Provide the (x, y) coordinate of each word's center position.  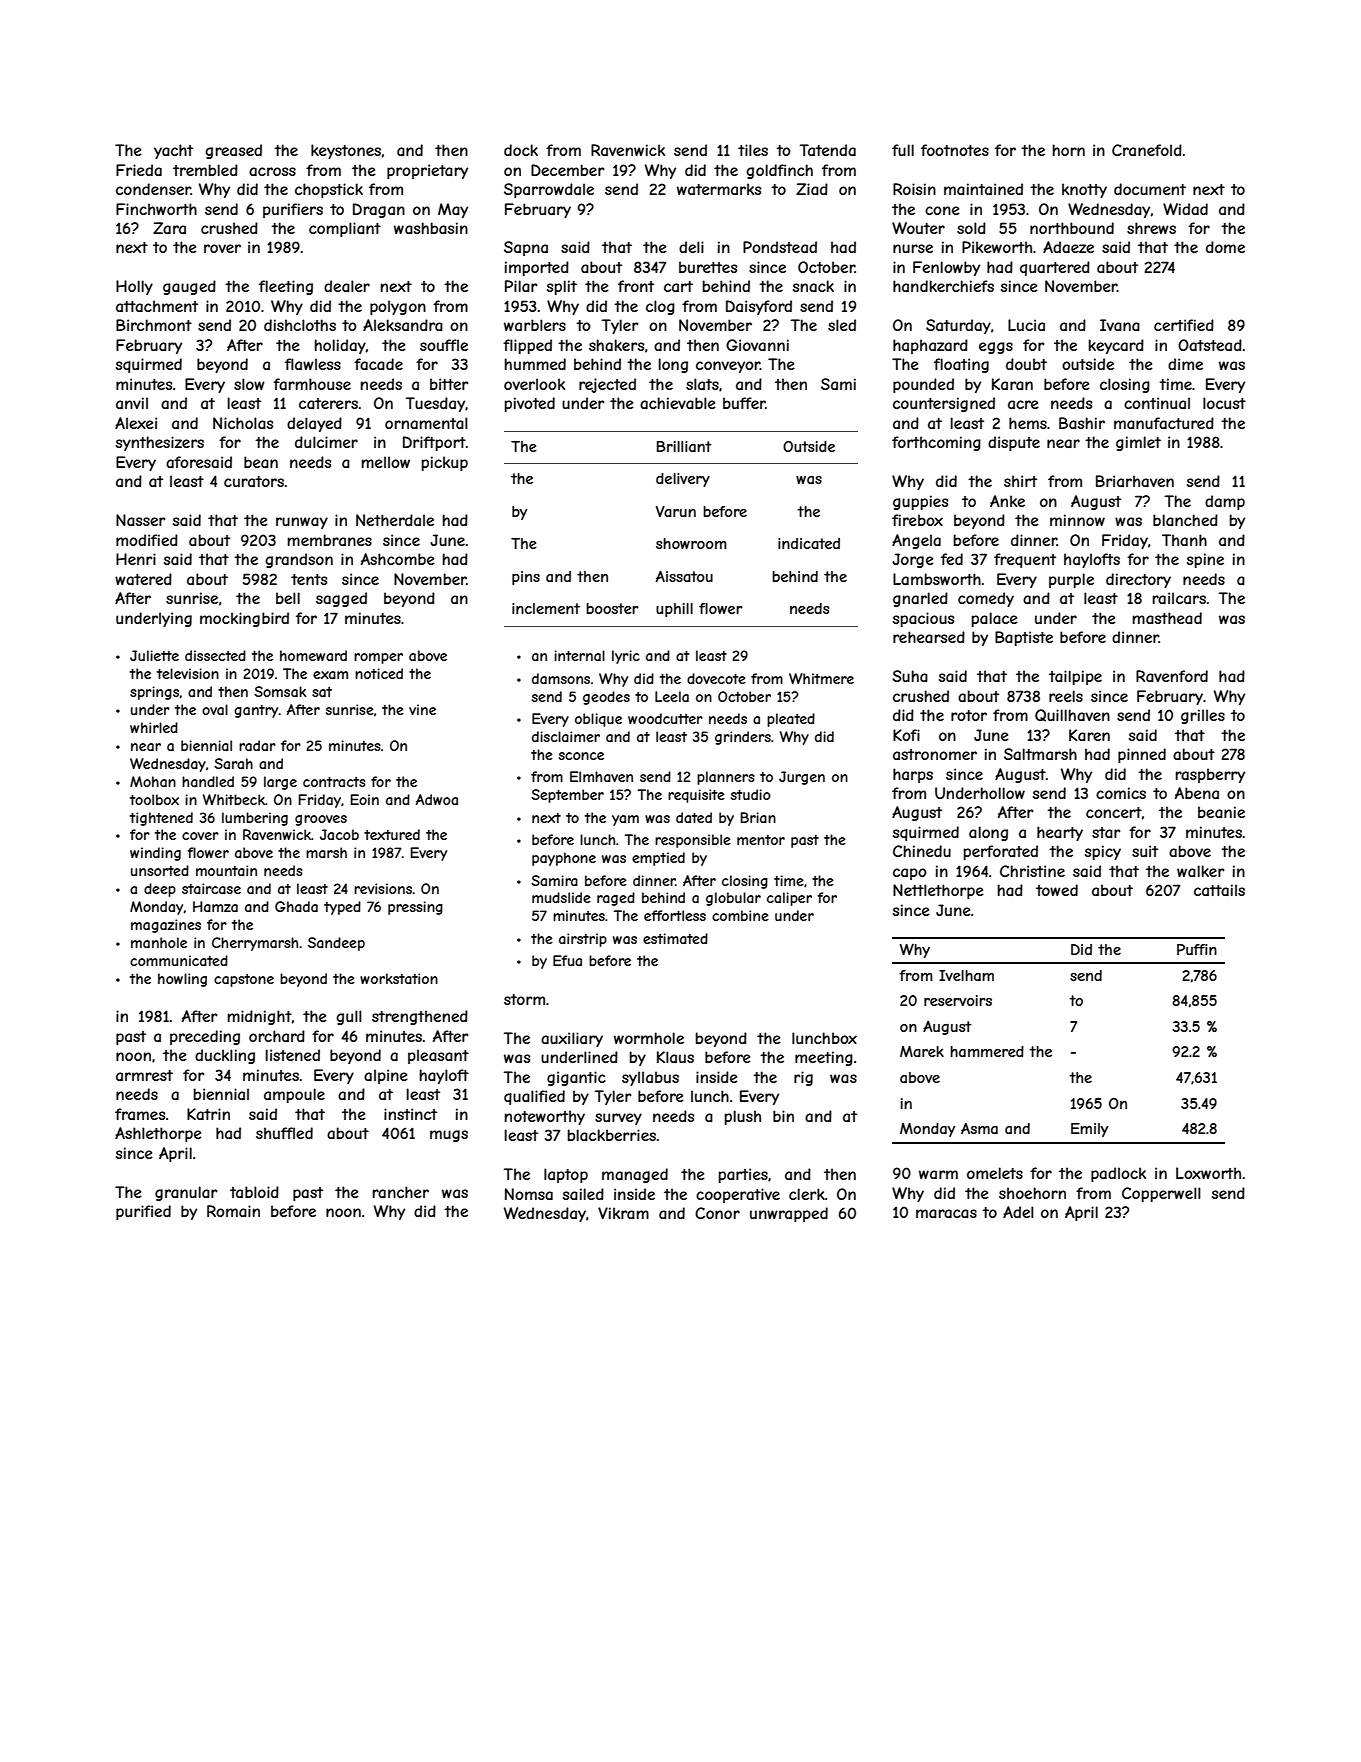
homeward (313, 655)
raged (616, 899)
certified (1184, 325)
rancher (401, 1192)
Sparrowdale (549, 190)
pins (526, 578)
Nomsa (529, 1194)
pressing (415, 908)
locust (1224, 403)
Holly (134, 287)
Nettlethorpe (938, 891)
